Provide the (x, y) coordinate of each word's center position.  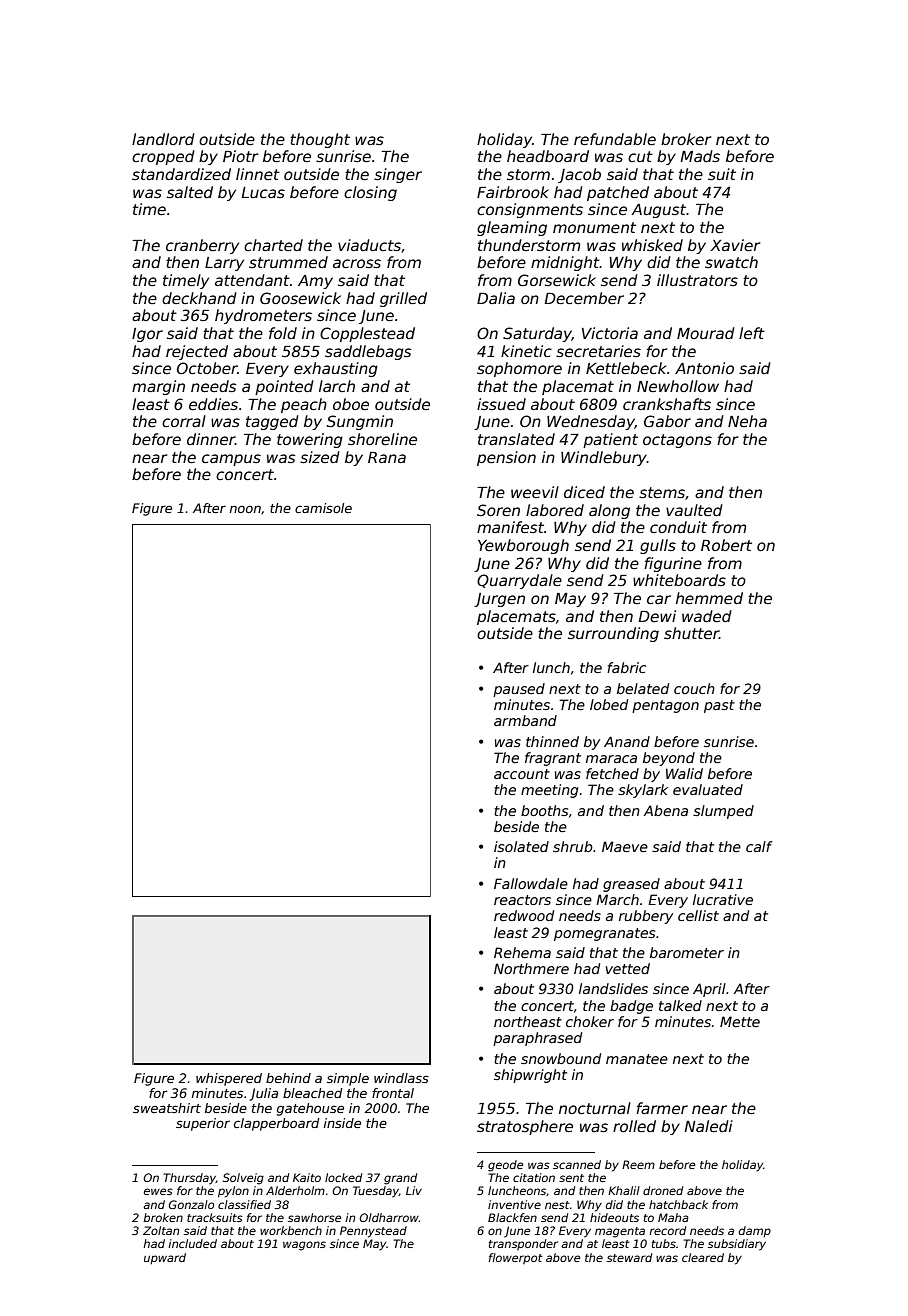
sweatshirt (167, 1108)
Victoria (610, 333)
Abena (666, 810)
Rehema (522, 952)
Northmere (531, 968)
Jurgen (499, 600)
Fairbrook (513, 192)
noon (245, 509)
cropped (163, 157)
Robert (726, 545)
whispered (229, 1079)
